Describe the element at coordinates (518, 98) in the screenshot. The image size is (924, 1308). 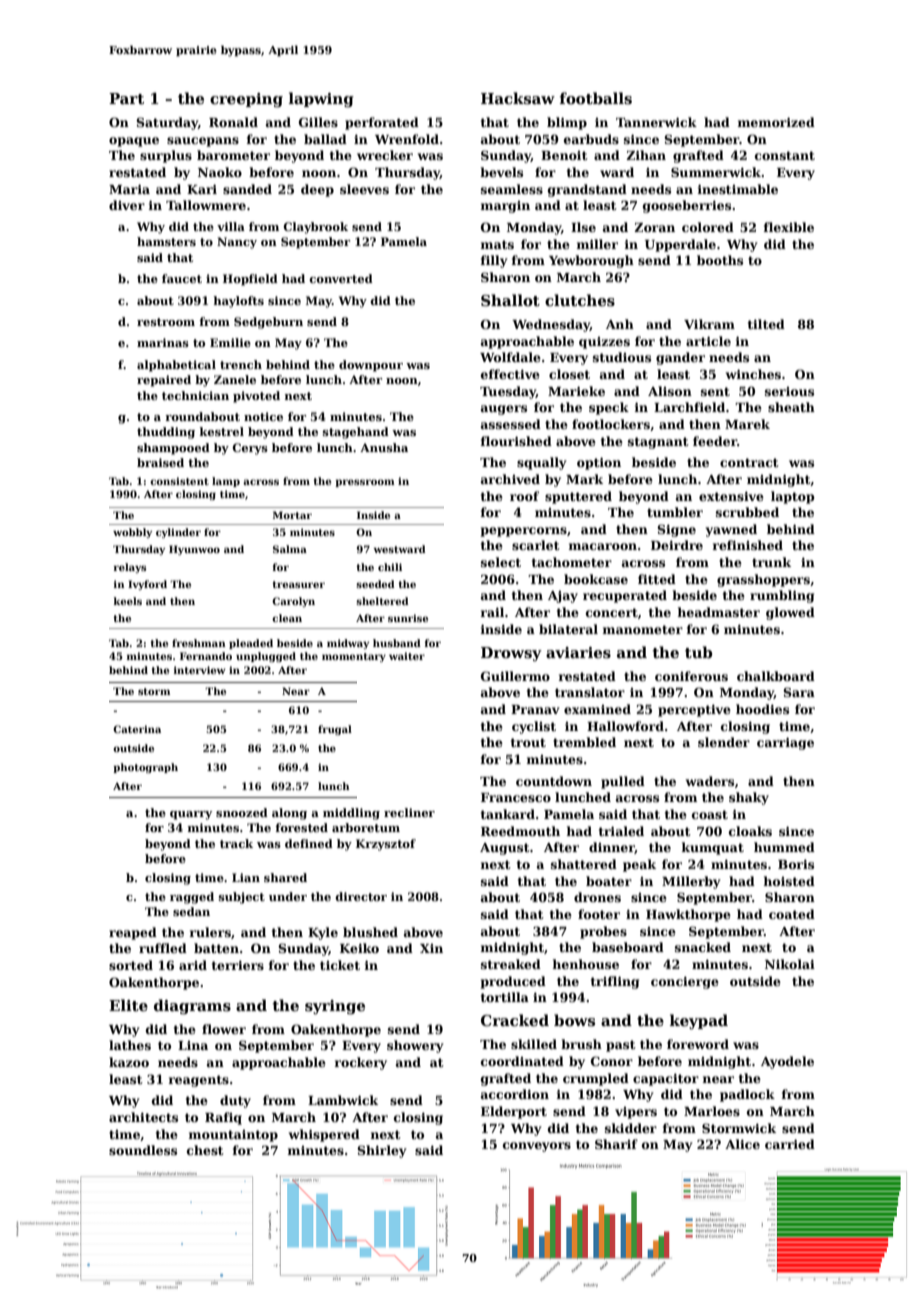
I see `Hacksaw` at that location.
